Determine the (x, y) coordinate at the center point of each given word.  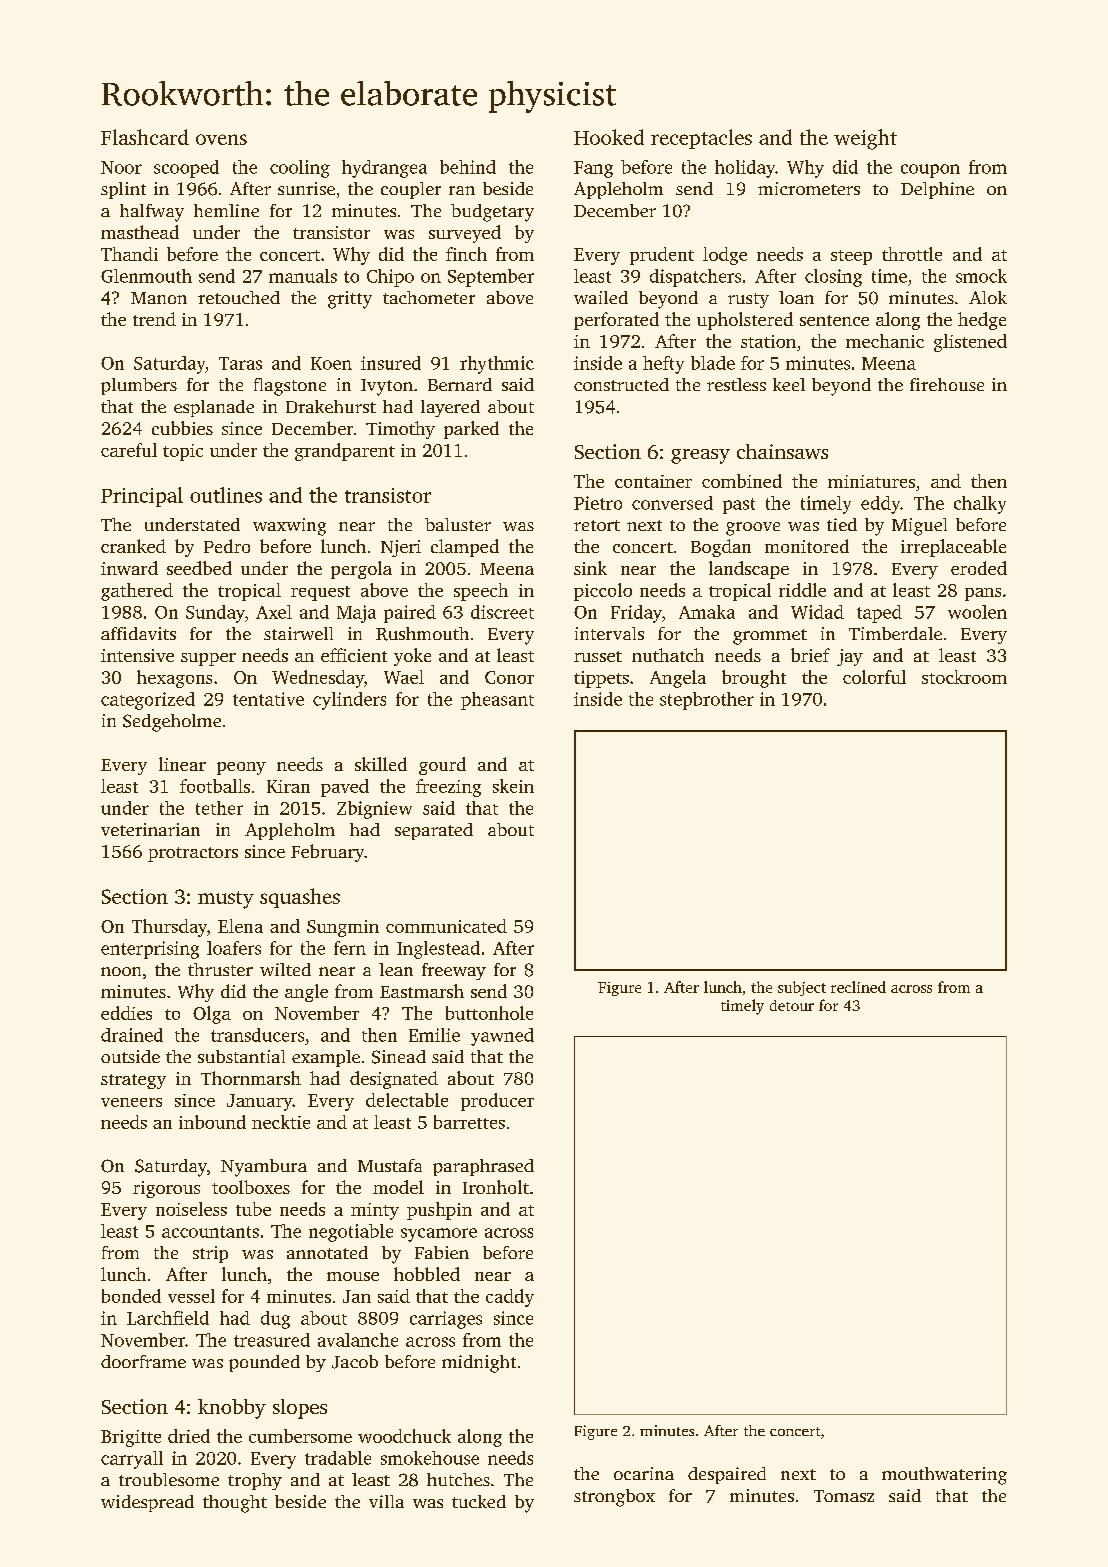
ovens (221, 139)
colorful (874, 677)
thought (235, 1504)
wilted (285, 969)
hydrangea (384, 169)
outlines (226, 495)
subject (802, 988)
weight (865, 139)
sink (590, 568)
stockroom (964, 677)
